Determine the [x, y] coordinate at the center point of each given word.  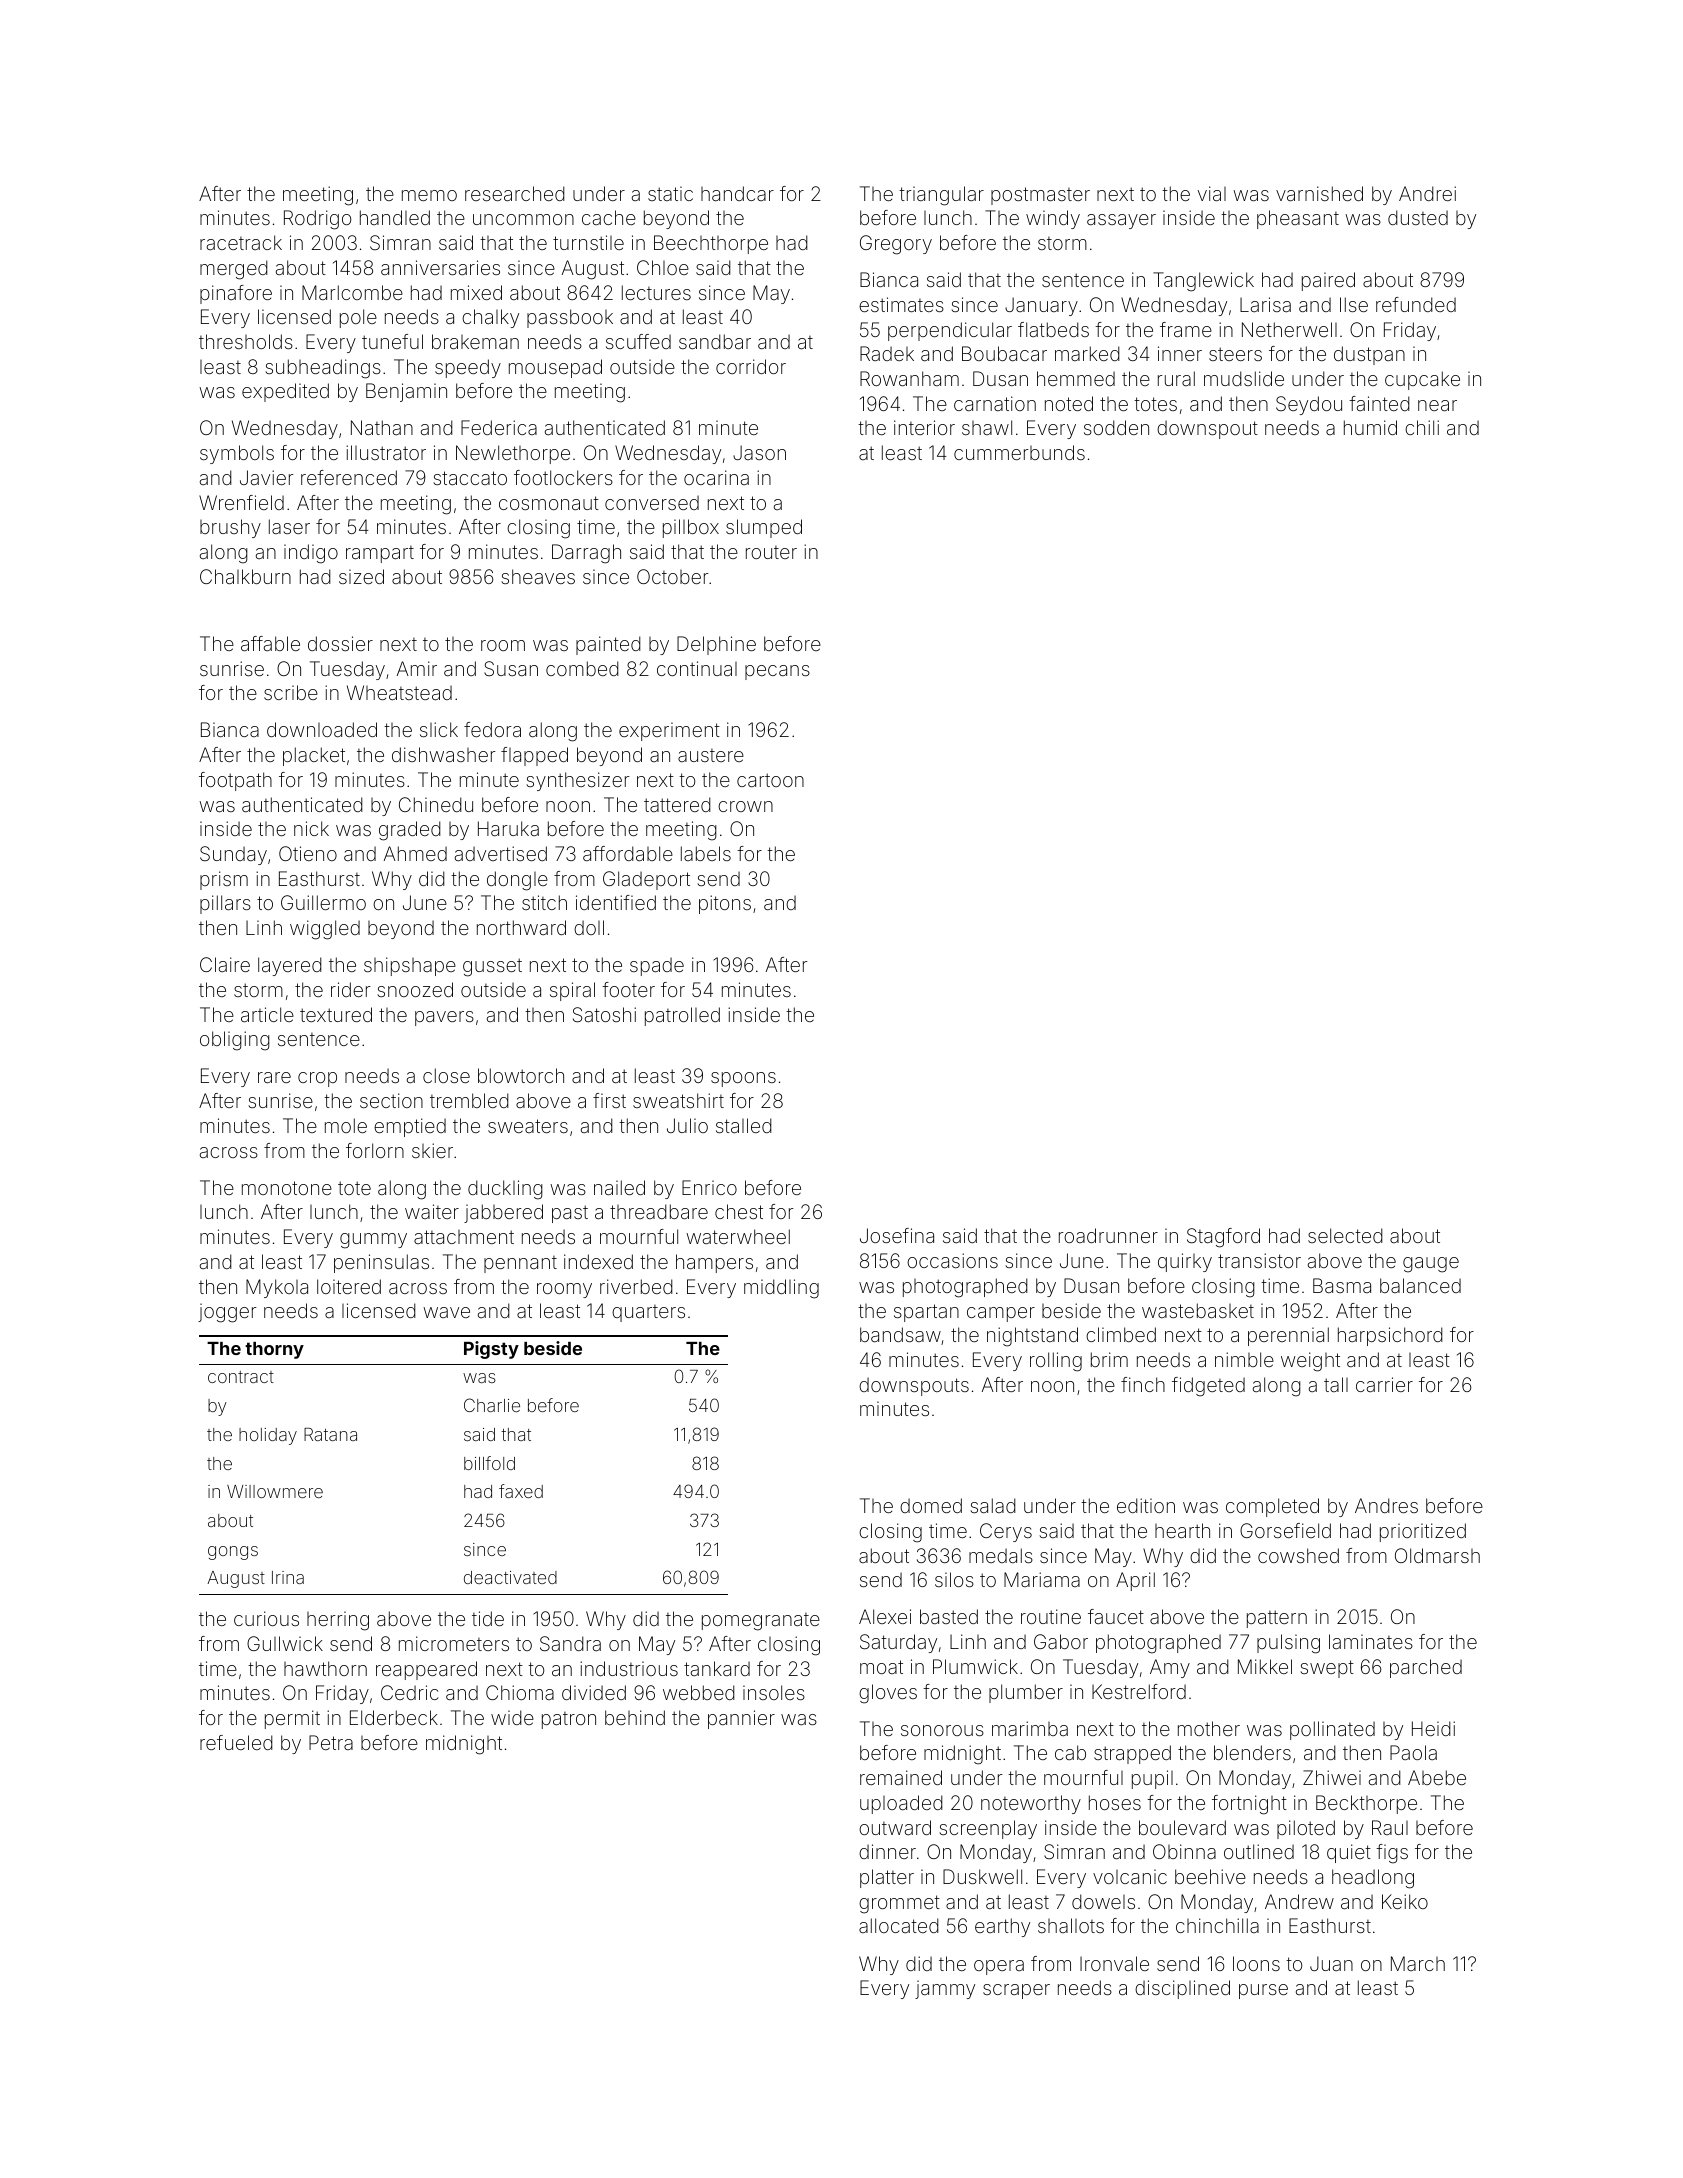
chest [739, 1211]
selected [1345, 1235]
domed [931, 1505]
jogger [227, 1313]
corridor [751, 366]
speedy [468, 368]
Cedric [409, 1692]
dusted [1418, 217]
